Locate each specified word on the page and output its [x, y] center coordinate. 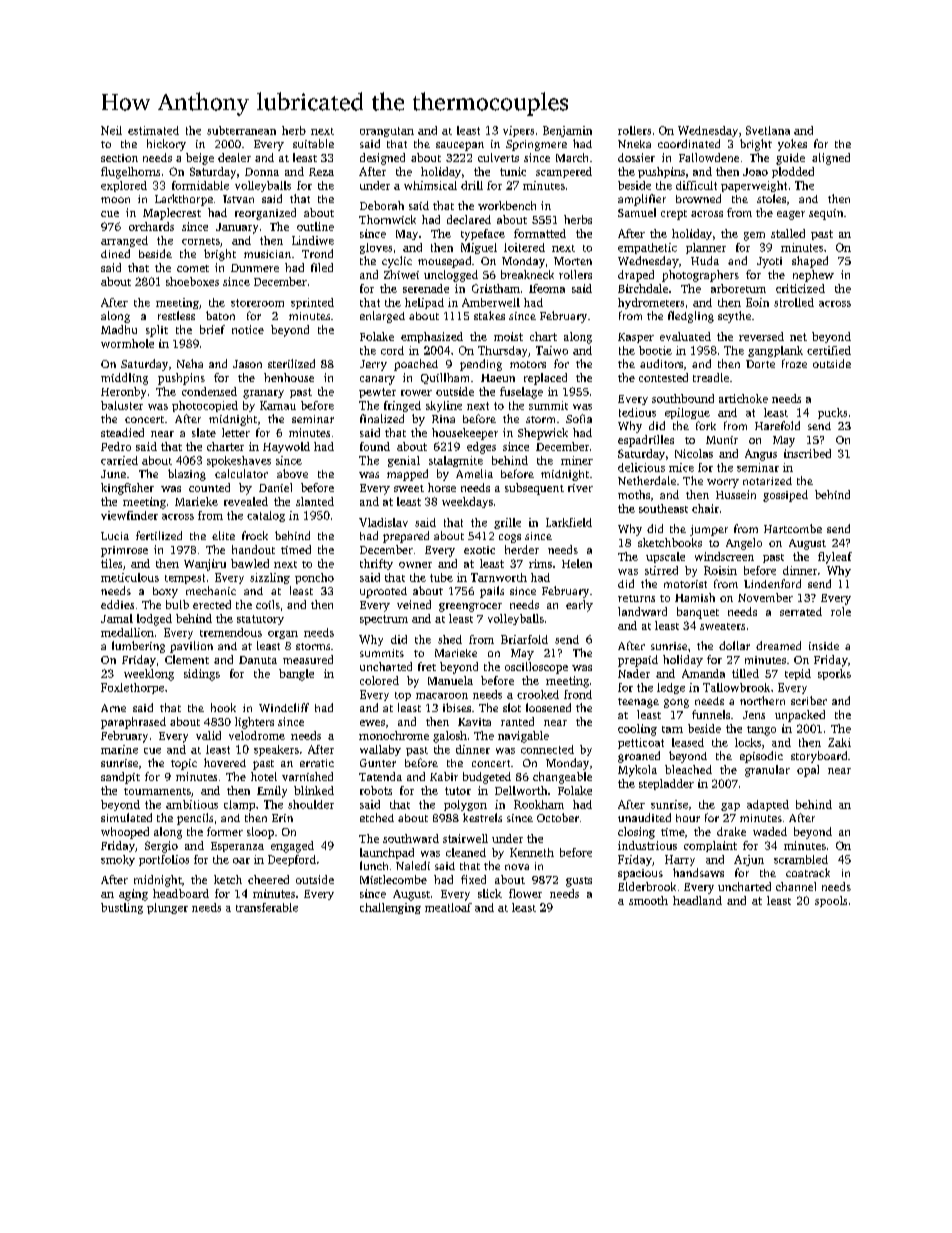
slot [512, 707]
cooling [637, 730]
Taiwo [552, 350]
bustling [122, 908]
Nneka [634, 144]
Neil [111, 130]
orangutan [387, 132]
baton [220, 315]
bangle [296, 675]
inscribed [807, 453]
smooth [648, 900]
